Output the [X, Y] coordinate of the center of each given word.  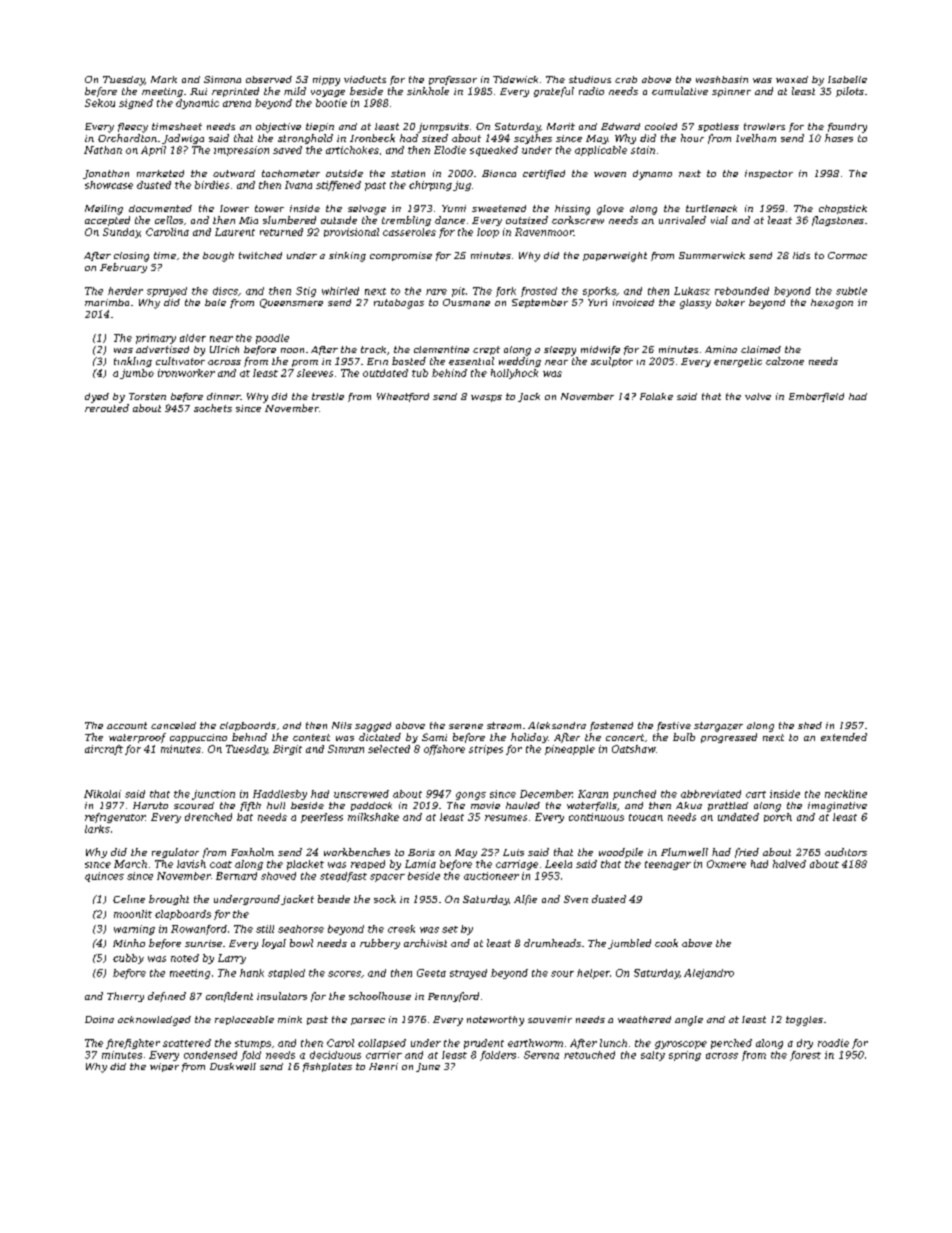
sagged [373, 727]
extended [844, 737]
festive [674, 726]
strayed [468, 974]
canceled [173, 725]
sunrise [203, 943]
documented [160, 208]
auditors [846, 852]
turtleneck [711, 208]
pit [458, 292]
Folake [656, 396]
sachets [213, 408]
